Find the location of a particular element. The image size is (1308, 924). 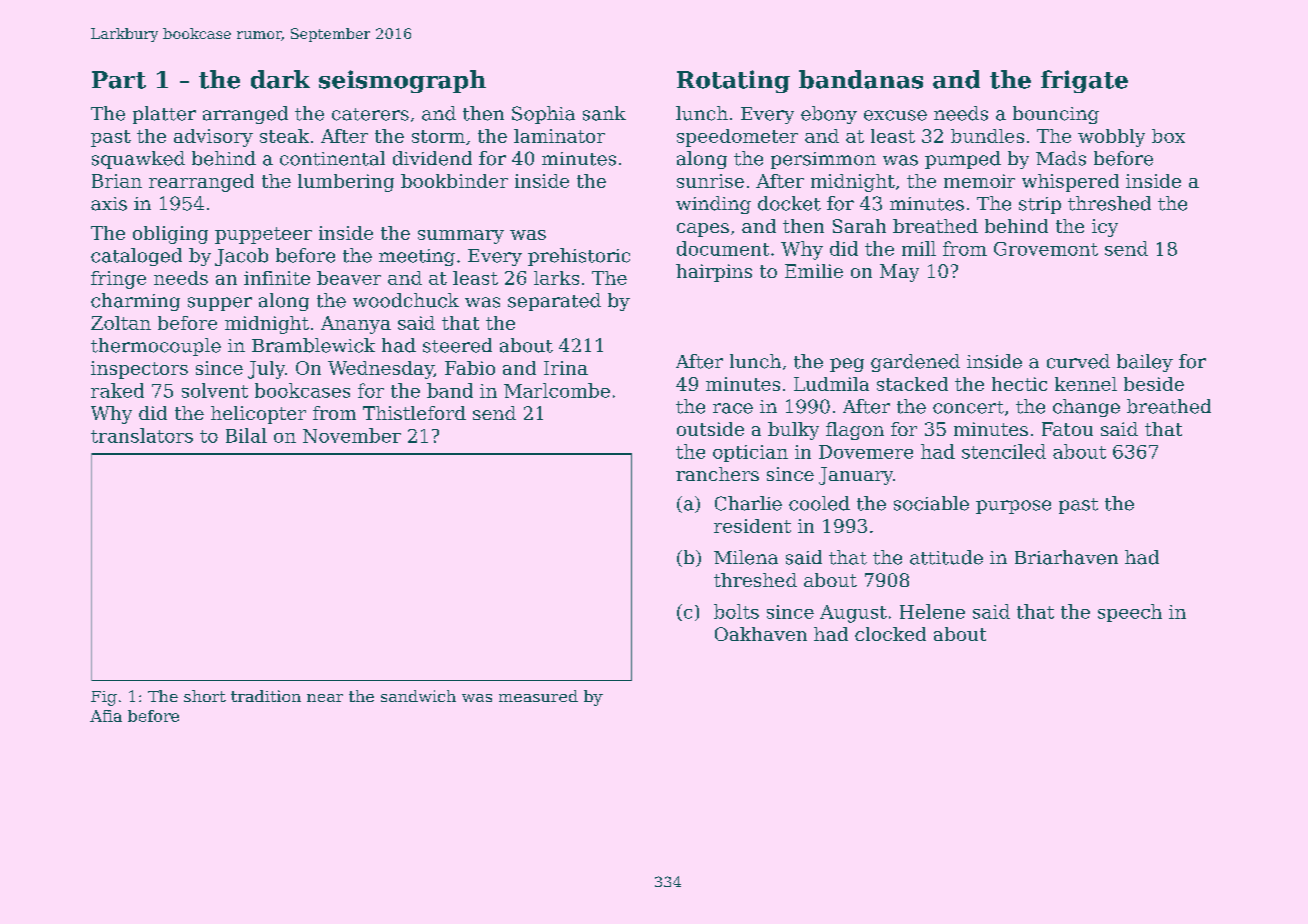

excuse is located at coordinates (895, 115).
